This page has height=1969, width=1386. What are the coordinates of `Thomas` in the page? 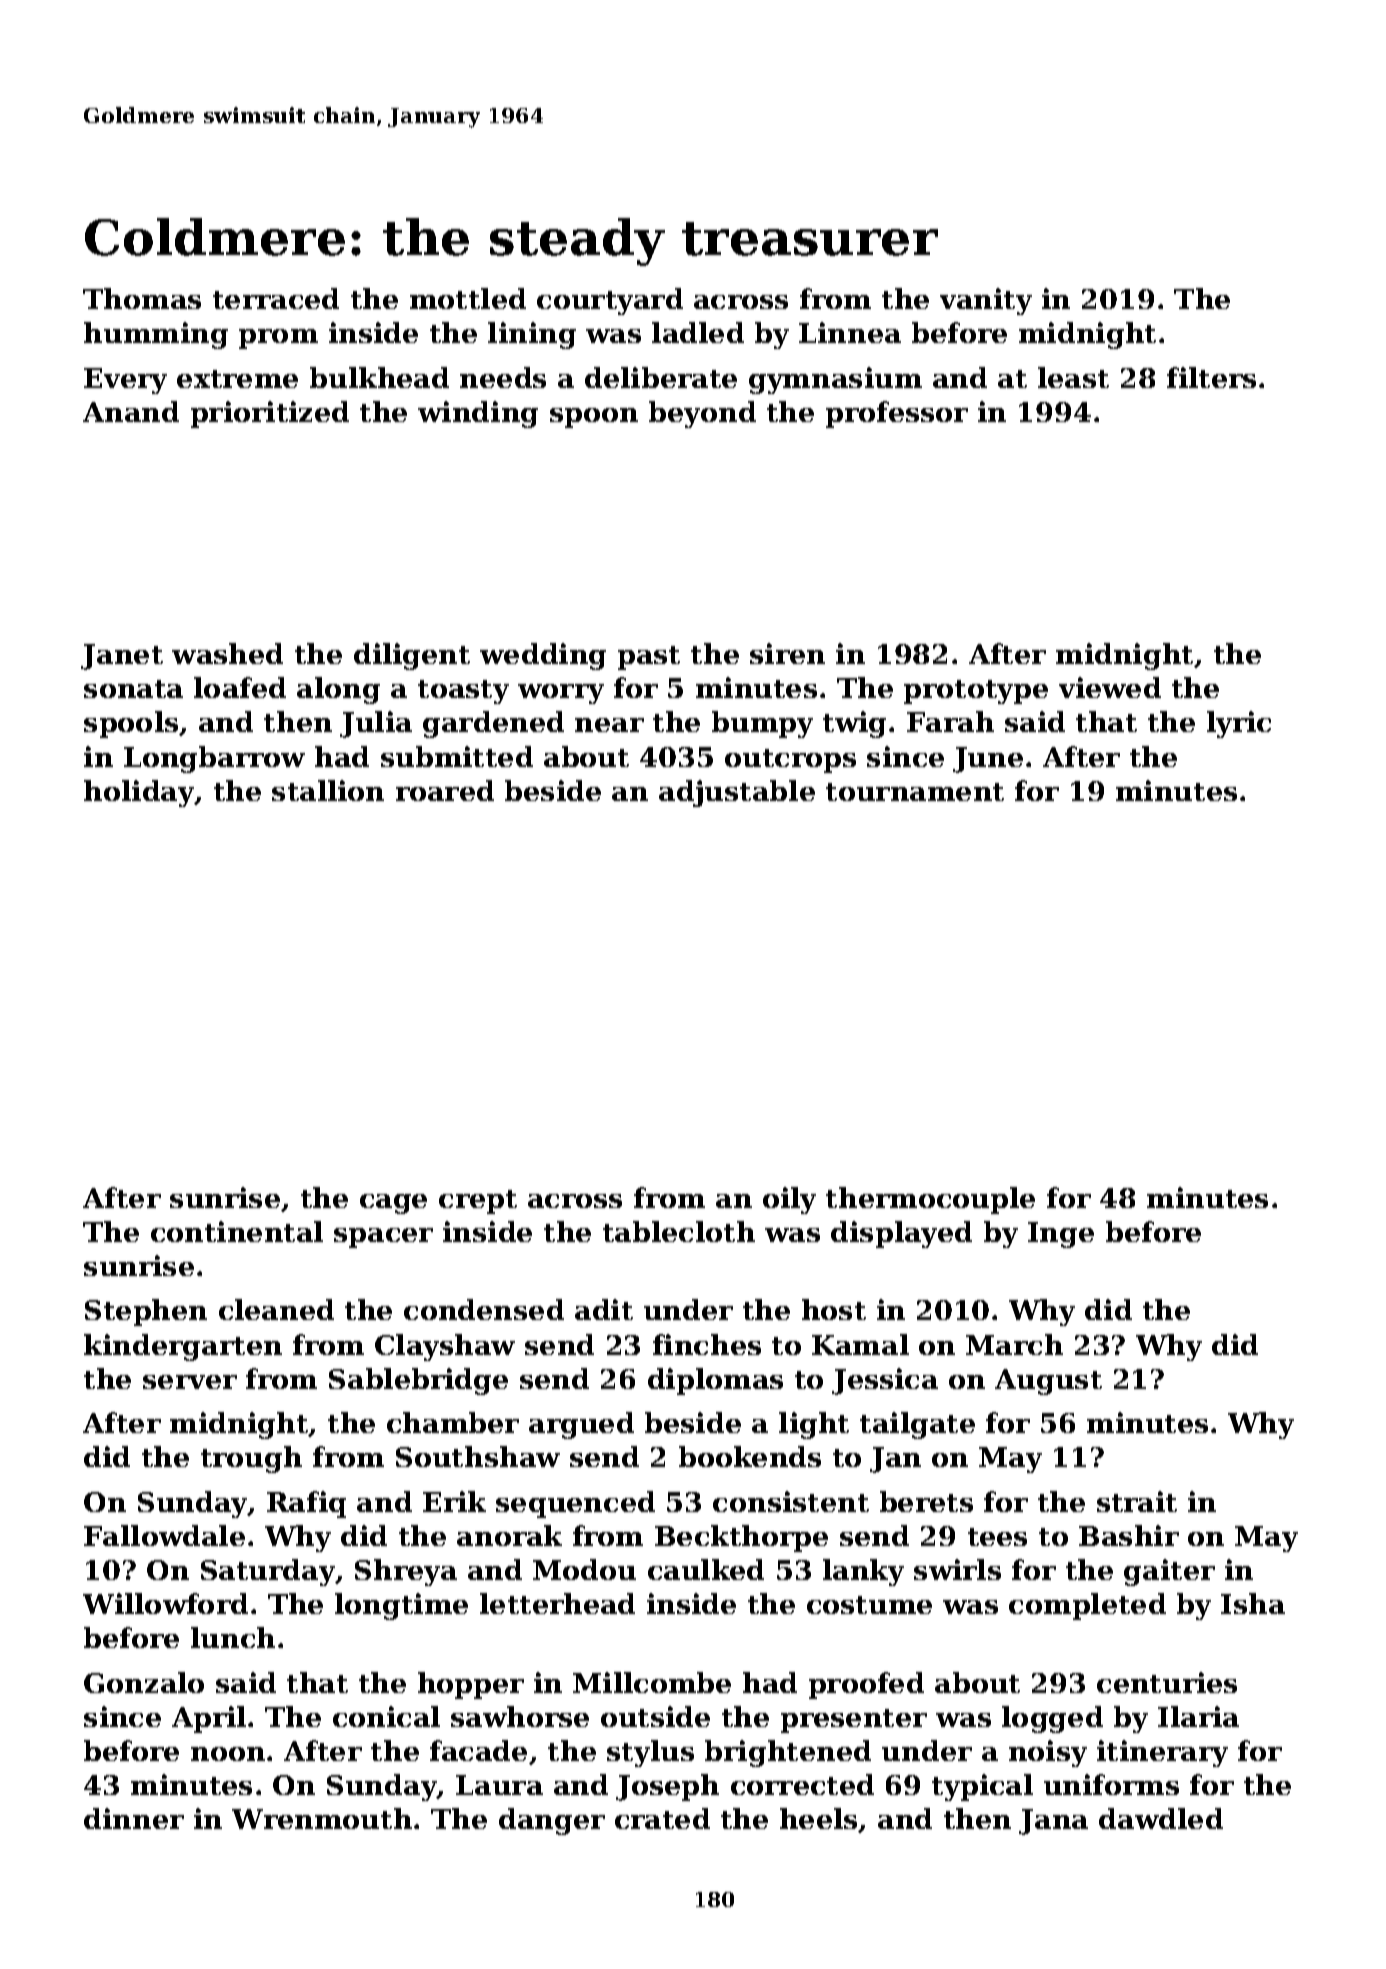 It's located at (142, 298).
